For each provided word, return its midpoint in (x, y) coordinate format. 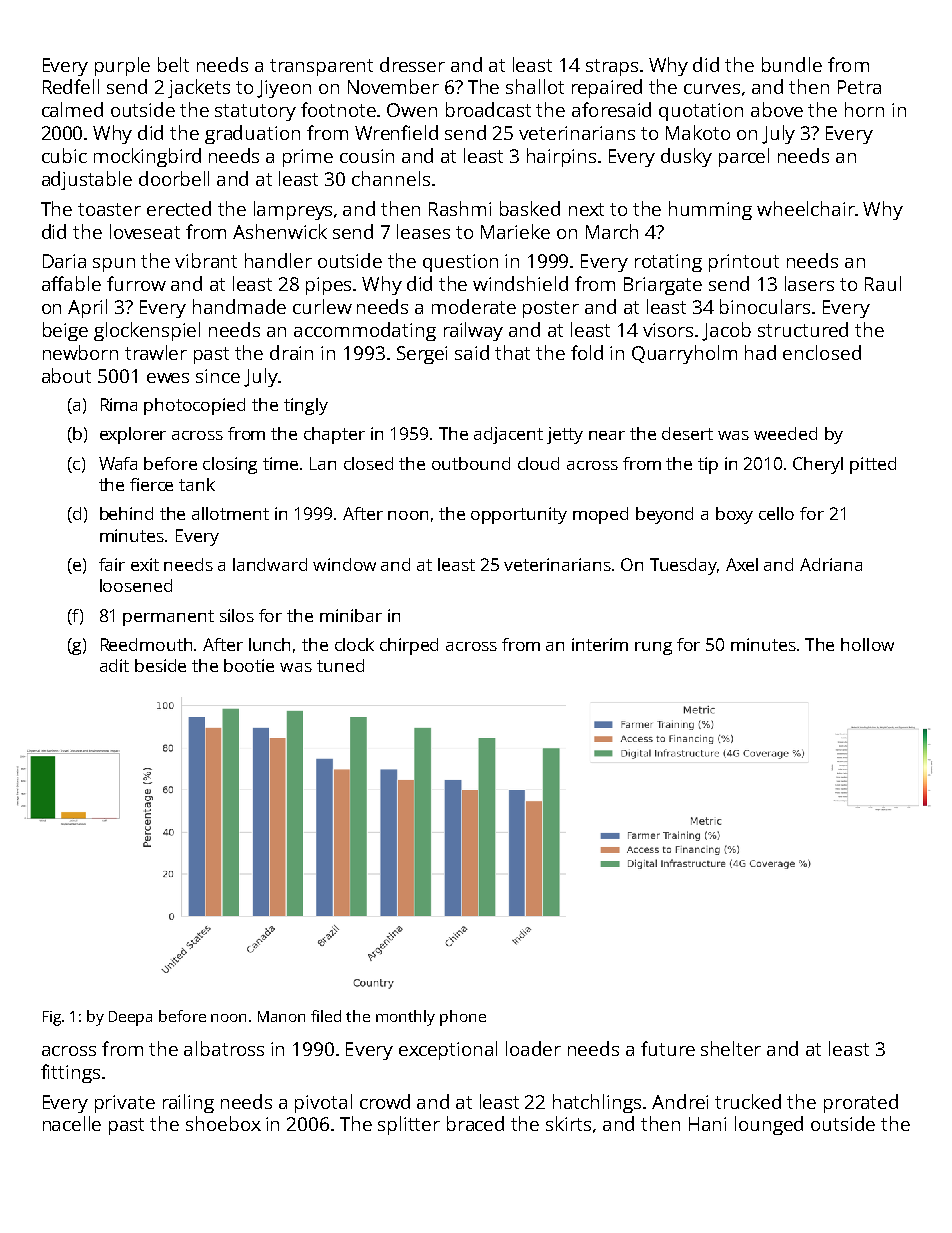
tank (197, 484)
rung (653, 648)
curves (712, 89)
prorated (861, 1103)
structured (803, 329)
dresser (412, 64)
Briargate (663, 286)
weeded (785, 433)
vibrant (206, 260)
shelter (731, 1048)
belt (173, 64)
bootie (249, 665)
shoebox (223, 1123)
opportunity (519, 515)
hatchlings (597, 1103)
